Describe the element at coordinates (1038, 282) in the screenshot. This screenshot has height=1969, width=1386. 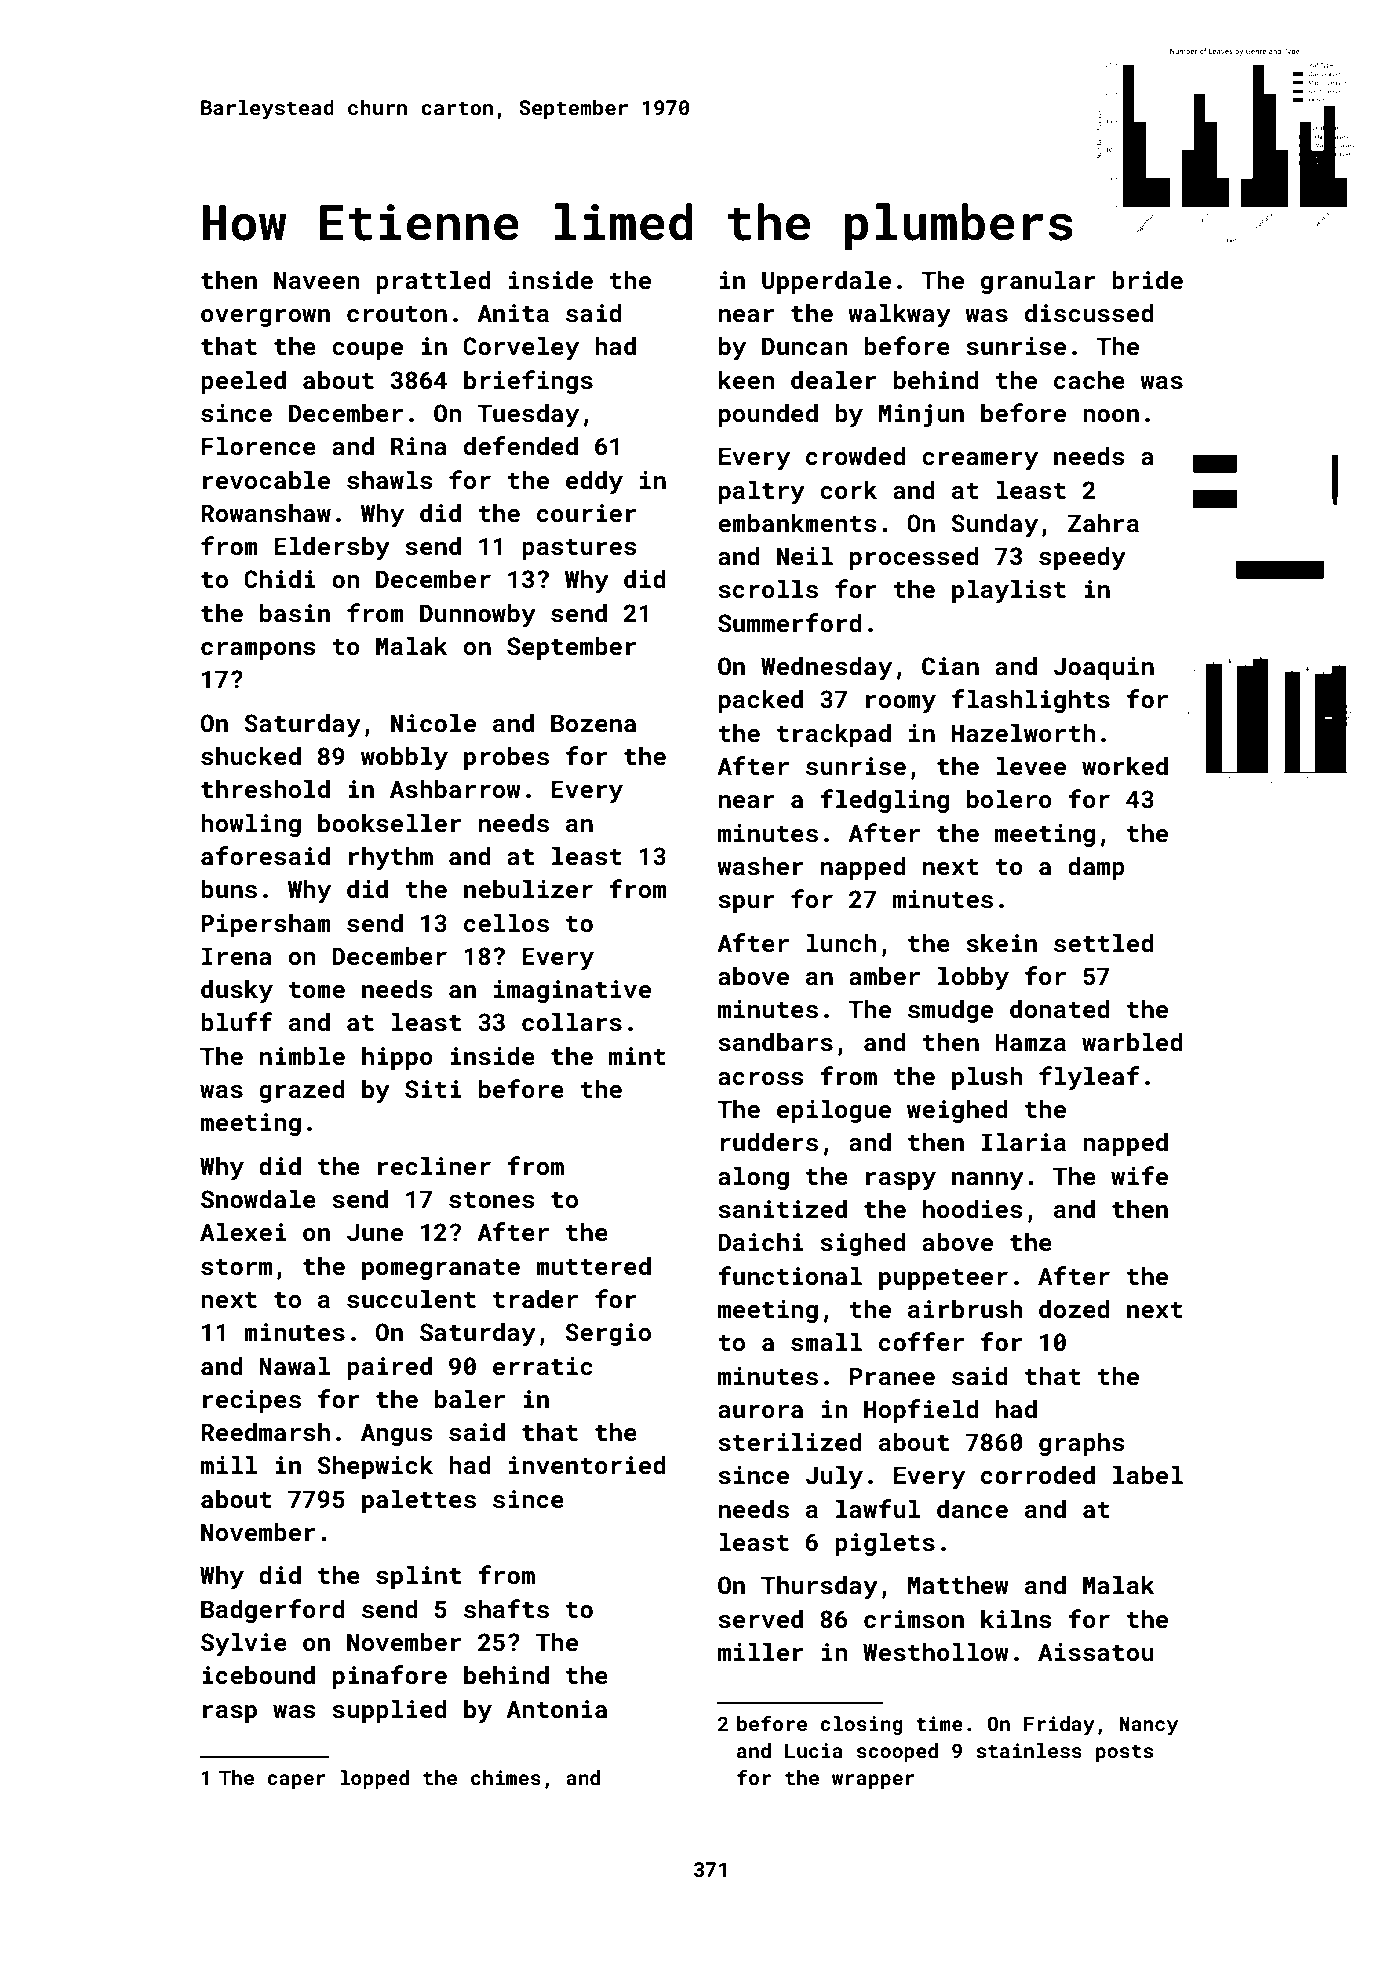
I see `granular` at that location.
